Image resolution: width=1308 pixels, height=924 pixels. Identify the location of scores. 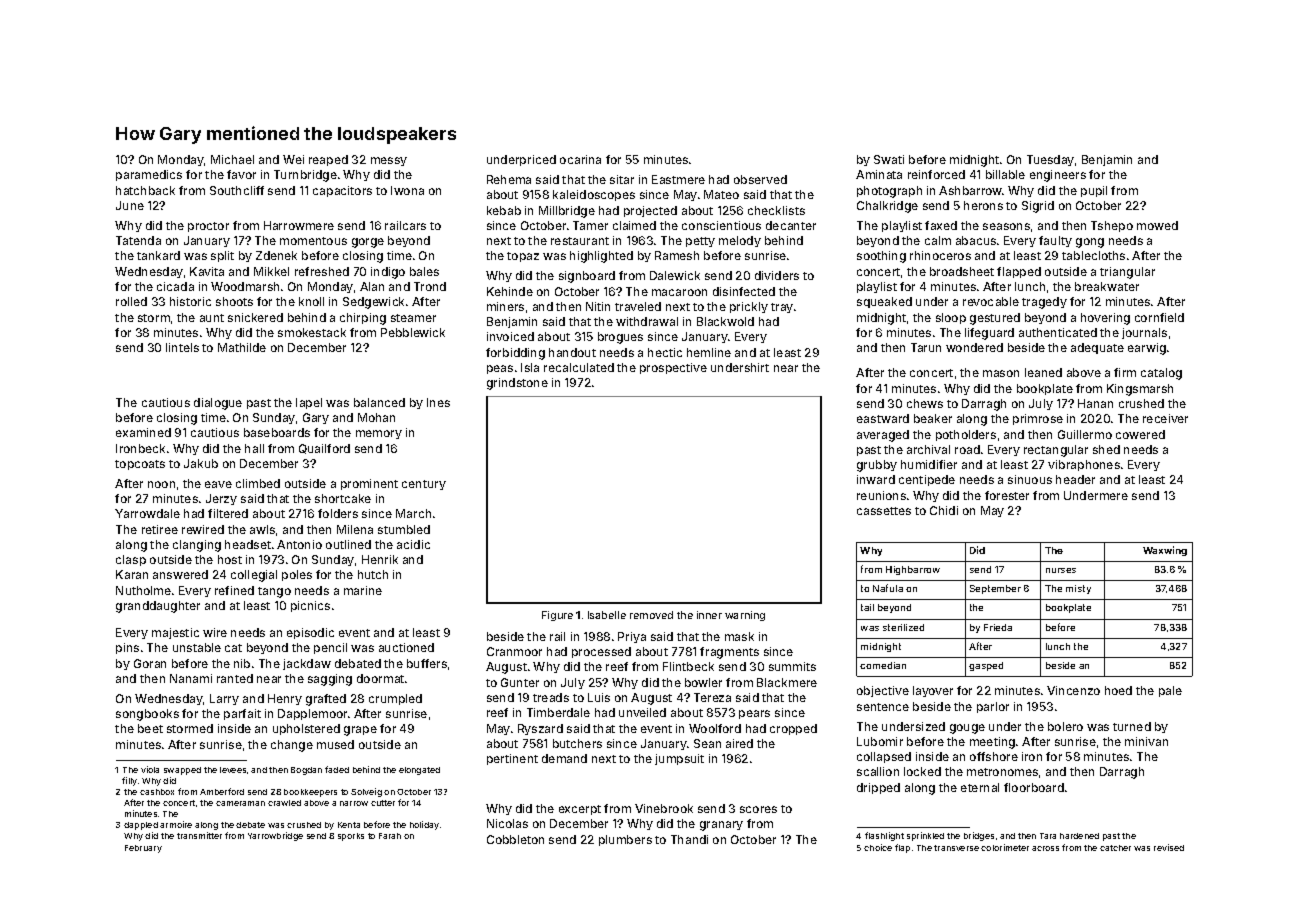
(758, 809).
